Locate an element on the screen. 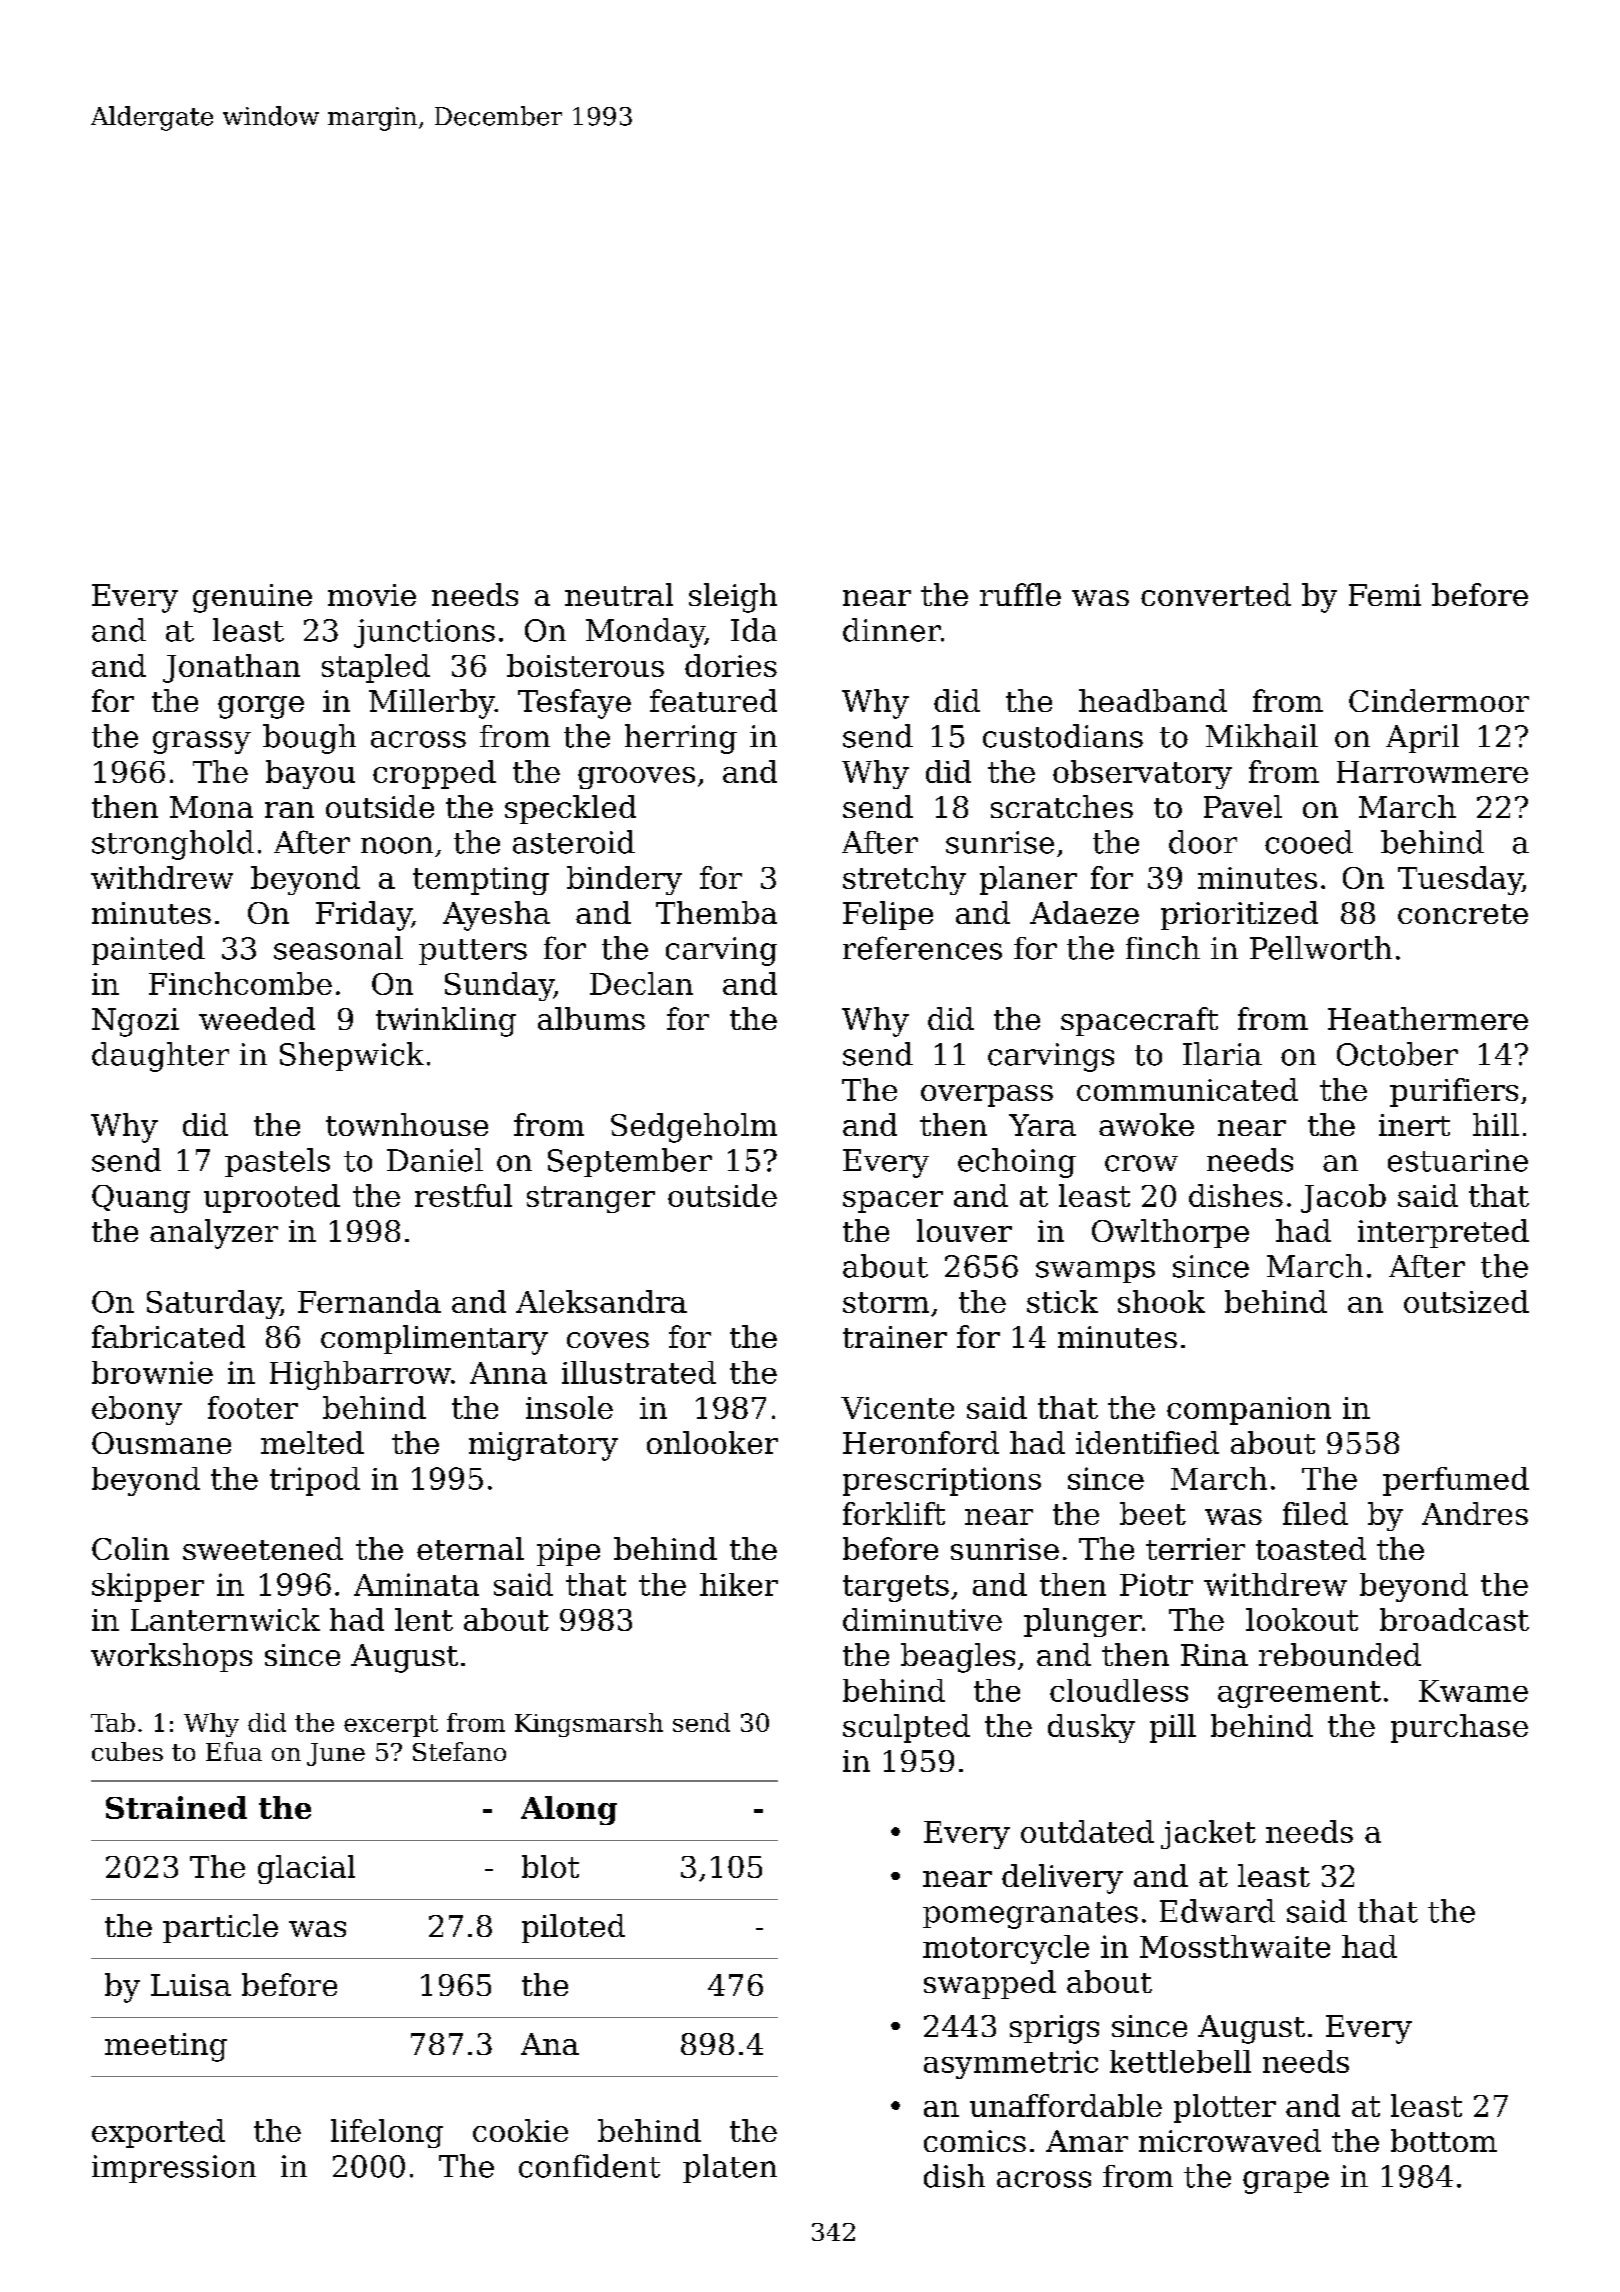 The image size is (1620, 2292). workshops is located at coordinates (171, 1657).
